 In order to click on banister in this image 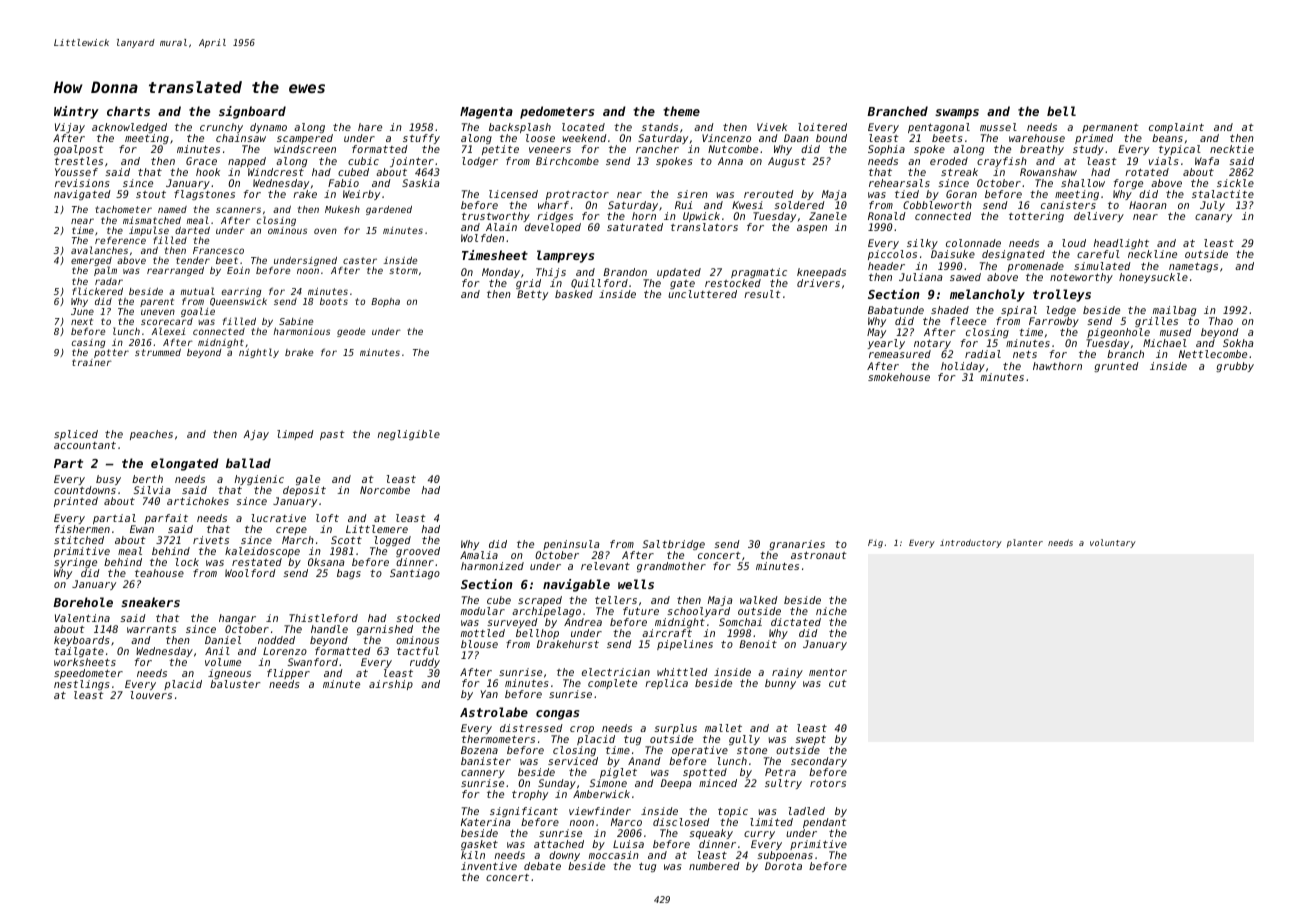, I will do `click(486, 761)`.
